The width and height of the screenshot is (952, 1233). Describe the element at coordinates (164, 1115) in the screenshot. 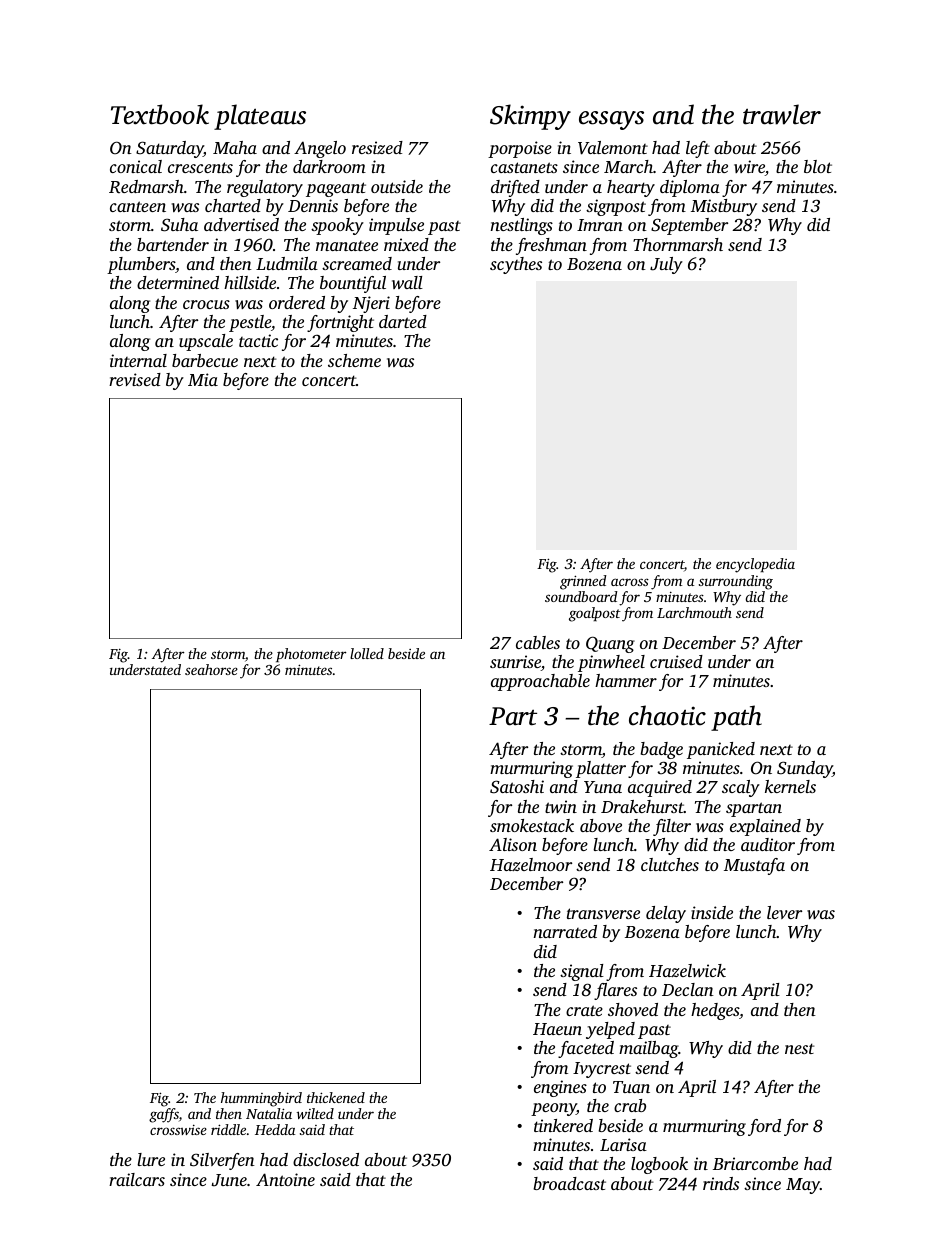

I see `gaffs` at that location.
